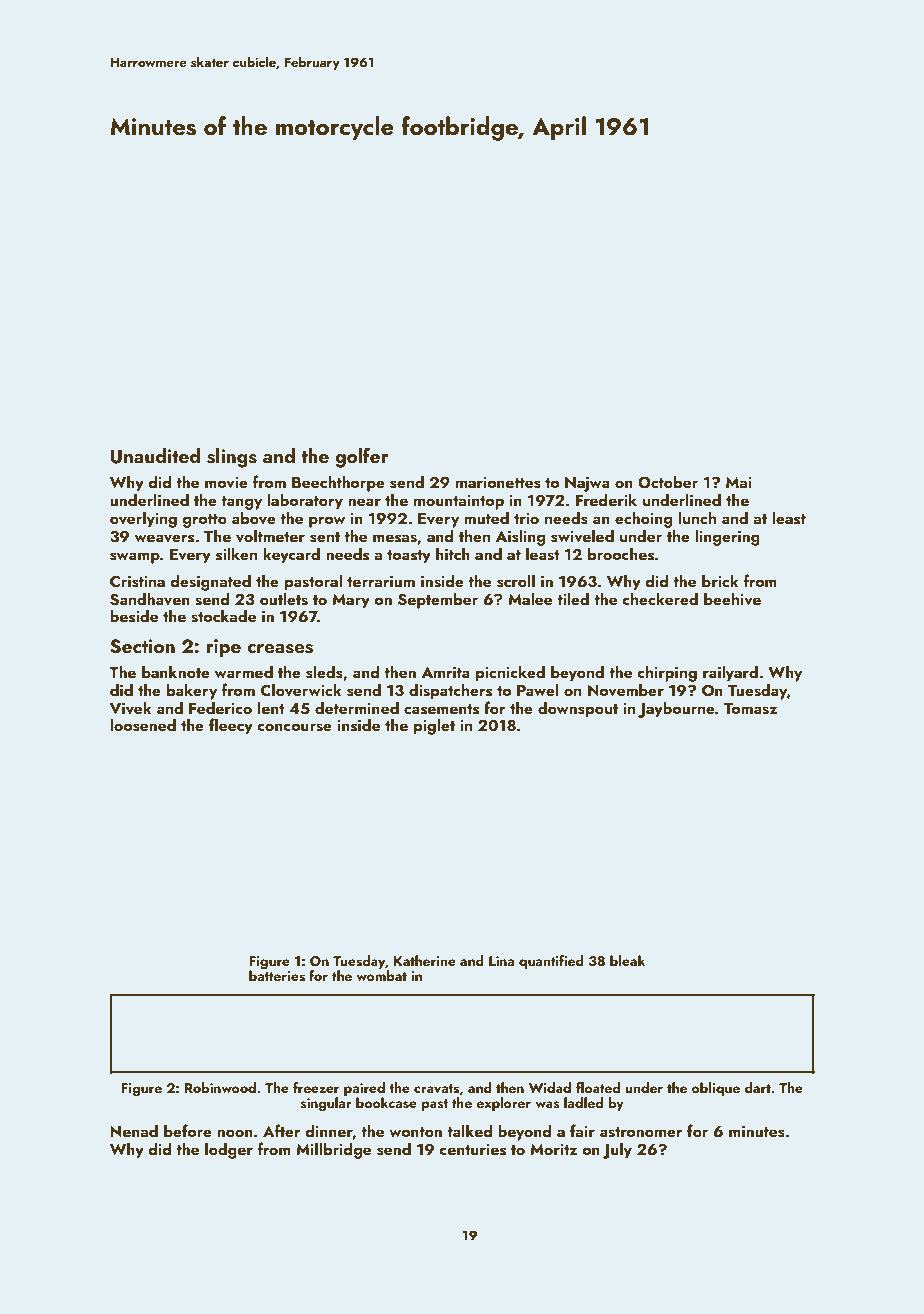  What do you see at coordinates (510, 673) in the page?
I see `picnicked` at bounding box center [510, 673].
